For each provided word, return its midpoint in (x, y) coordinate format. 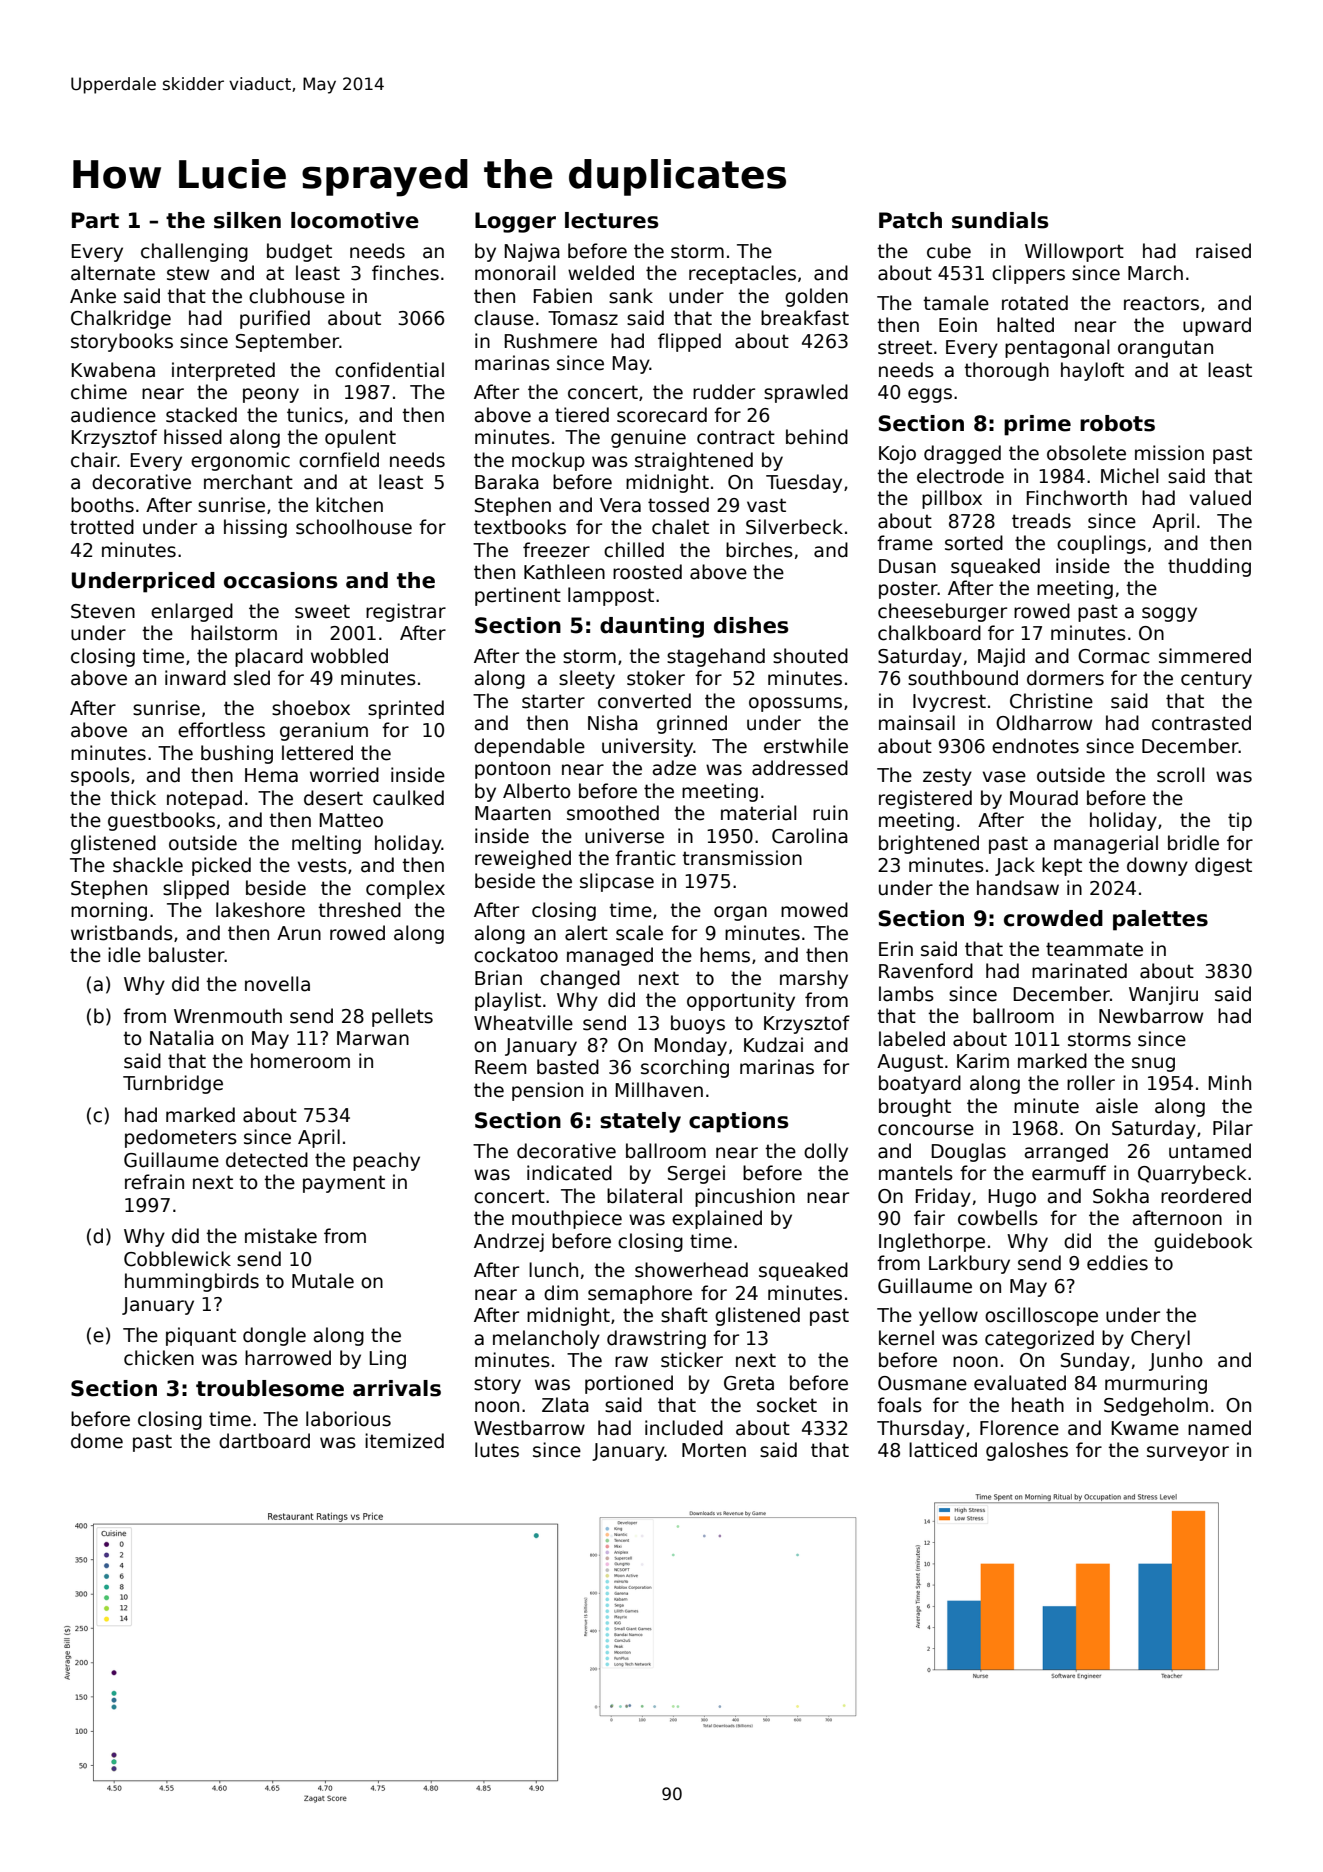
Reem (500, 1067)
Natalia (182, 1038)
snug (1153, 1064)
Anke (93, 296)
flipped (689, 342)
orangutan (1165, 349)
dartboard (264, 1441)
